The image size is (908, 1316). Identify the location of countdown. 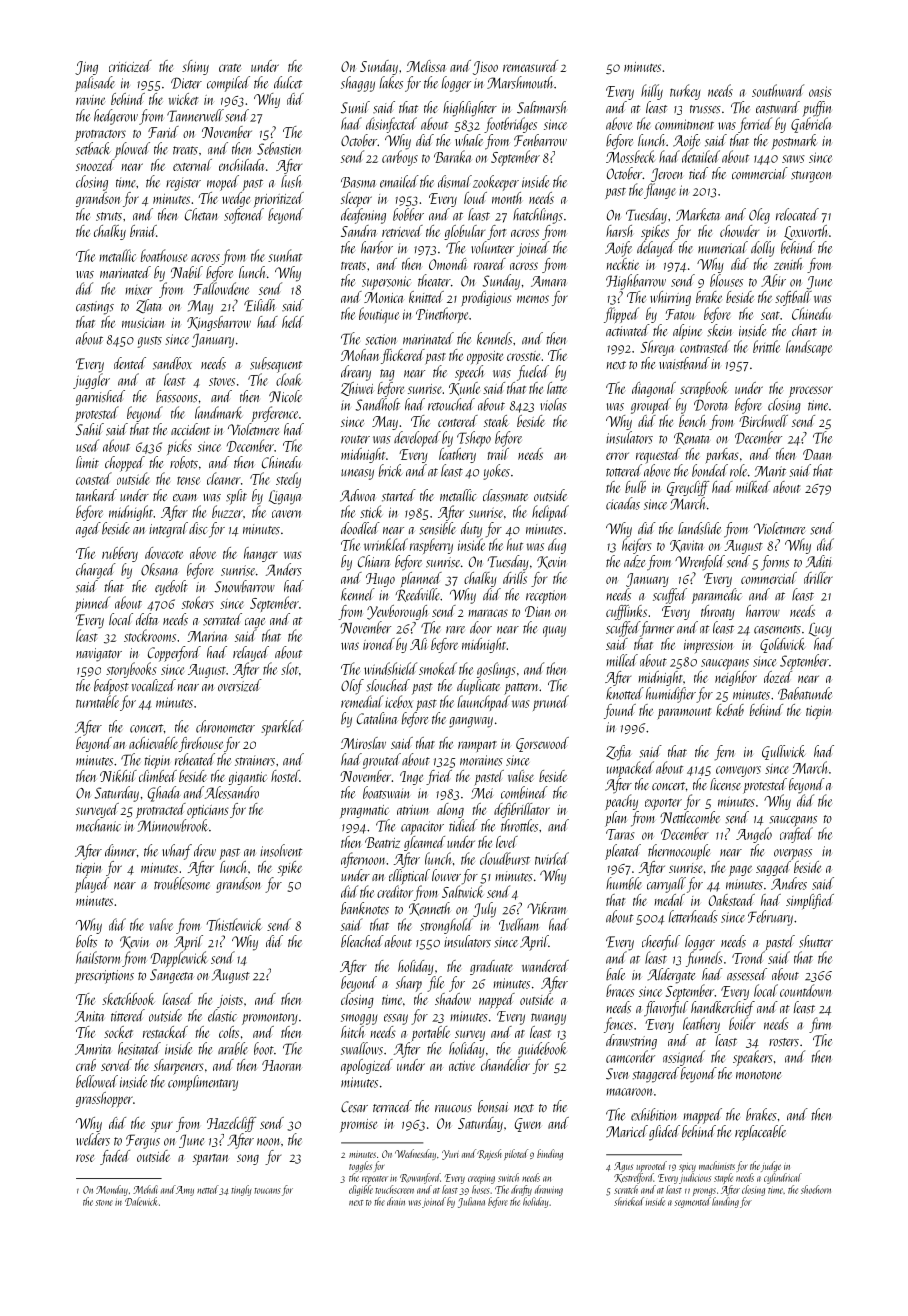
(805, 990).
